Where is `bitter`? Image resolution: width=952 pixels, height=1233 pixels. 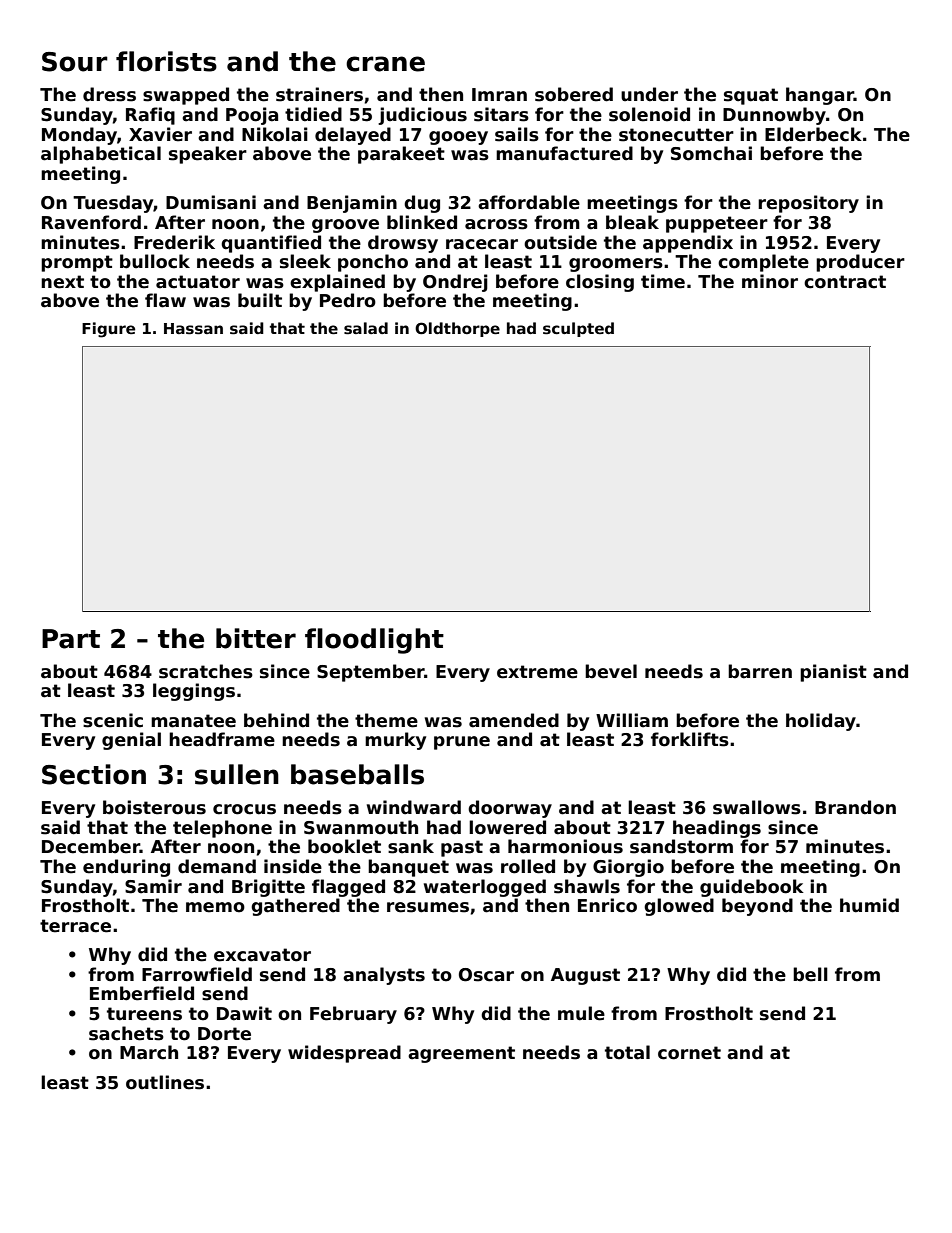 bitter is located at coordinates (256, 638).
